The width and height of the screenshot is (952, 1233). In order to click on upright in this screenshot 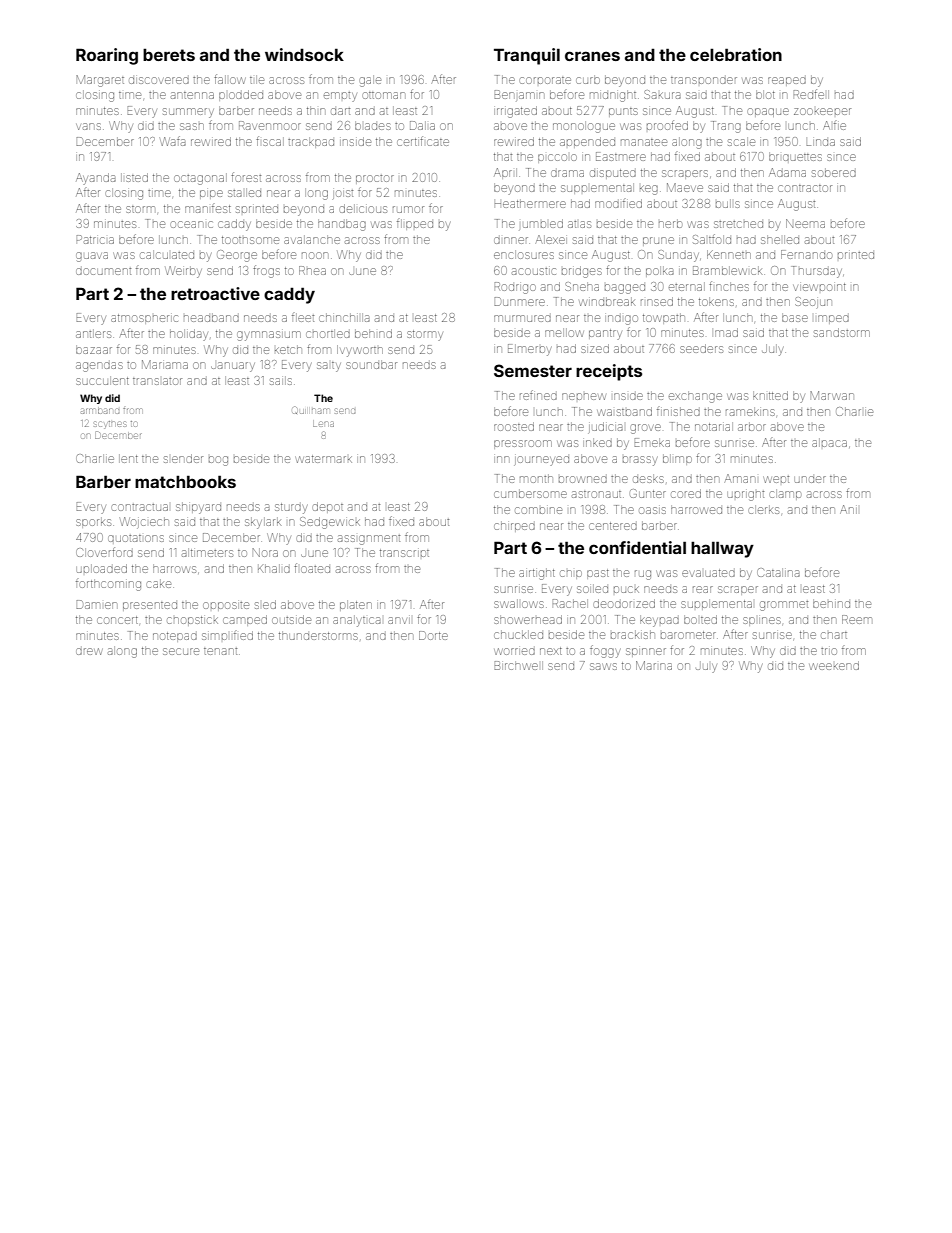, I will do `click(745, 496)`.
